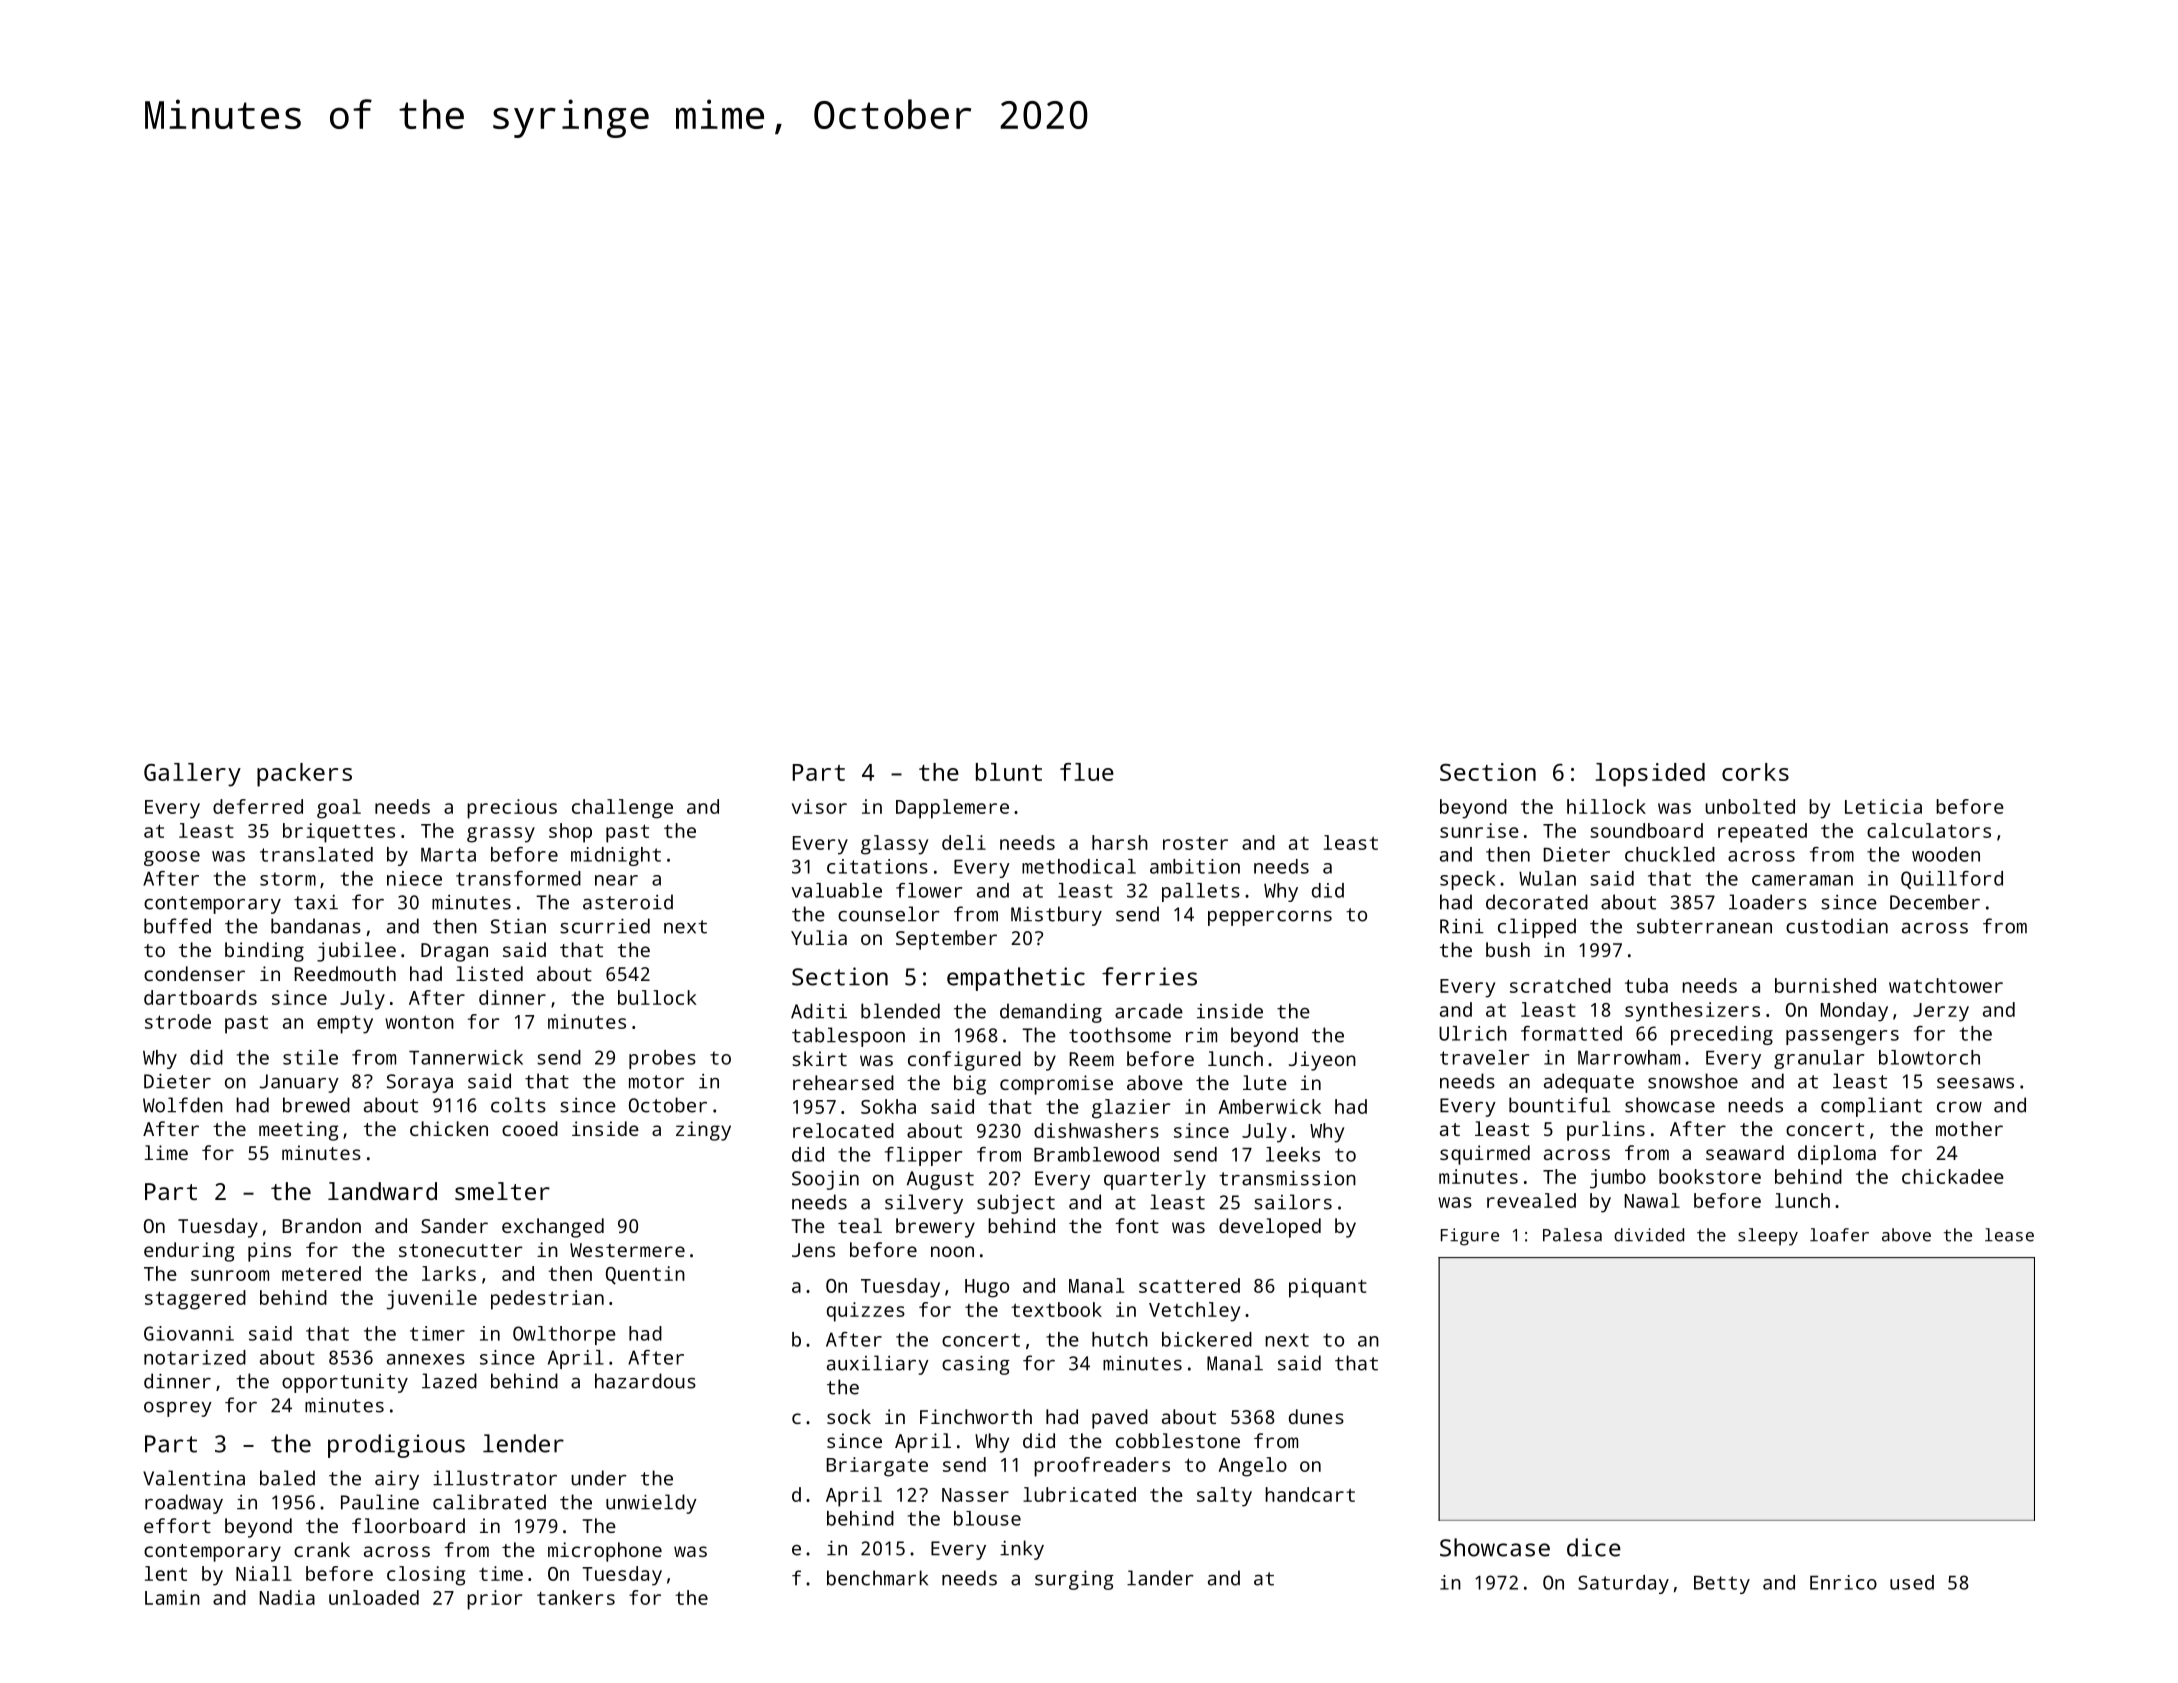  Describe the element at coordinates (1293, 1202) in the screenshot. I see `sailors` at that location.
